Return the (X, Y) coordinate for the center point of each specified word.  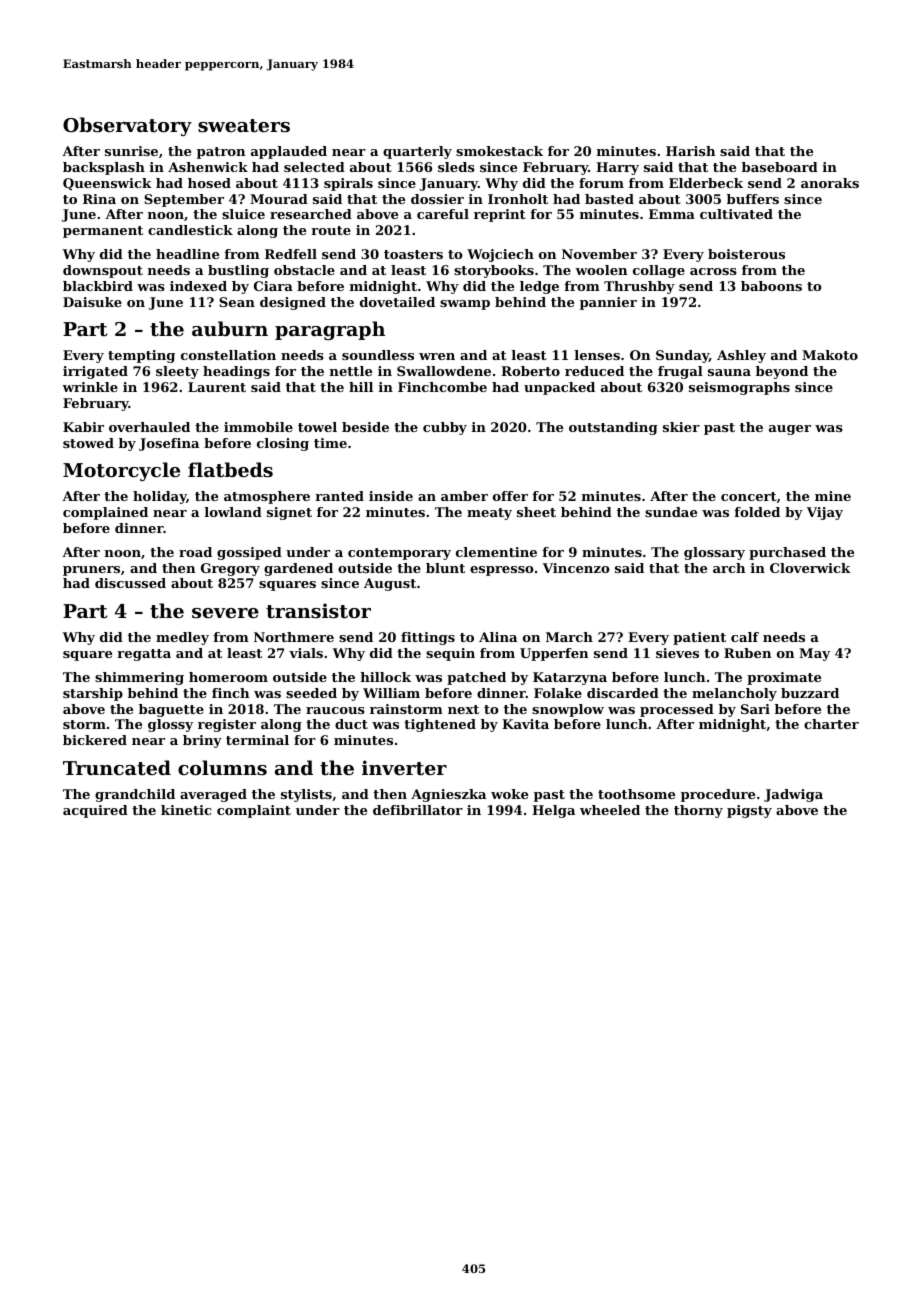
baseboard (780, 167)
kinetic (186, 810)
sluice (243, 214)
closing (283, 444)
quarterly (417, 152)
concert (749, 496)
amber (464, 496)
